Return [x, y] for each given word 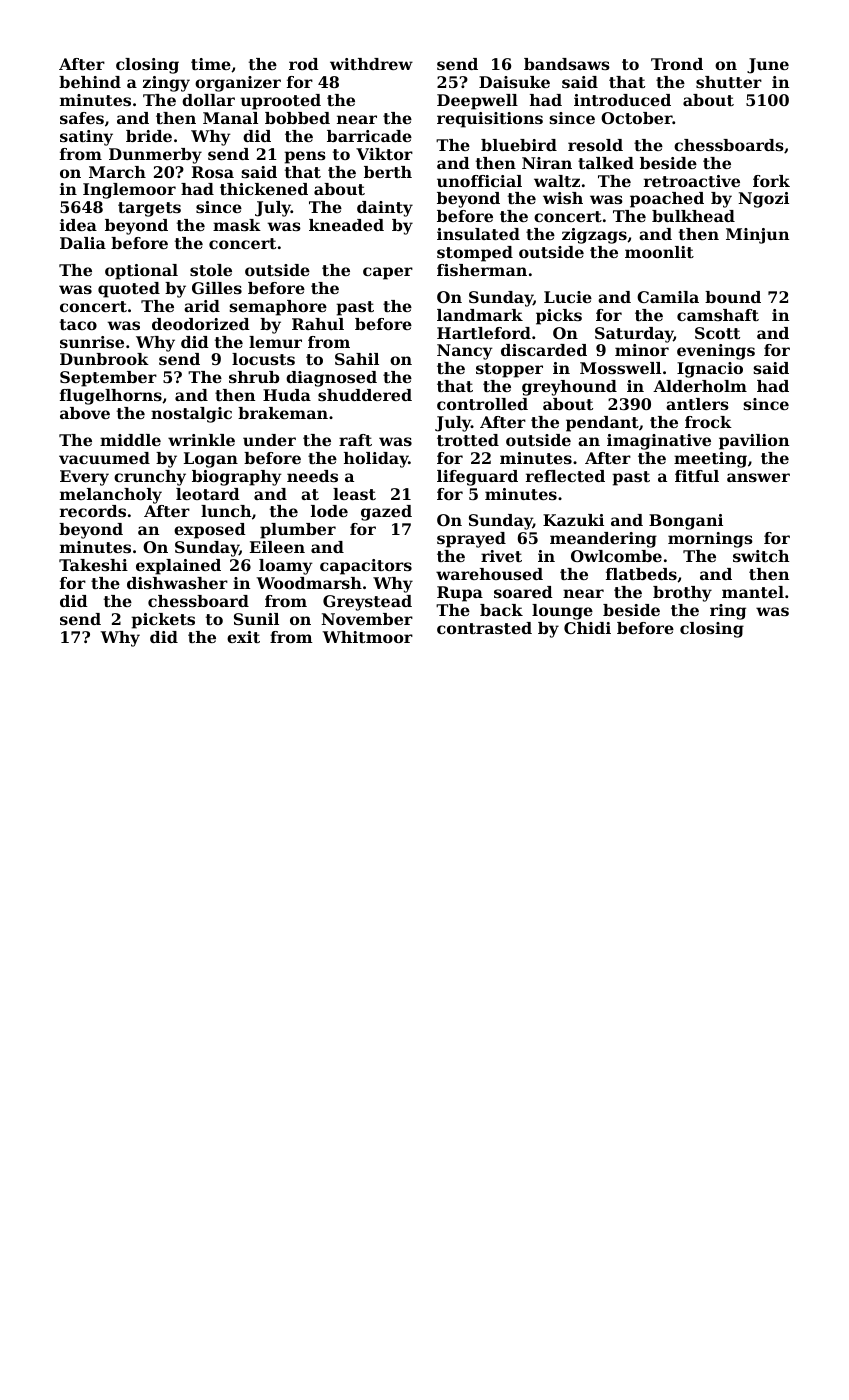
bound [733, 297]
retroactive [692, 181]
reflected [565, 476]
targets [149, 209]
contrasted [484, 628]
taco [78, 324]
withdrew [371, 64]
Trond [677, 64]
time [211, 64]
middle [130, 440]
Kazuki [573, 520]
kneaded [346, 225]
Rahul [318, 324]
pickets [163, 621]
